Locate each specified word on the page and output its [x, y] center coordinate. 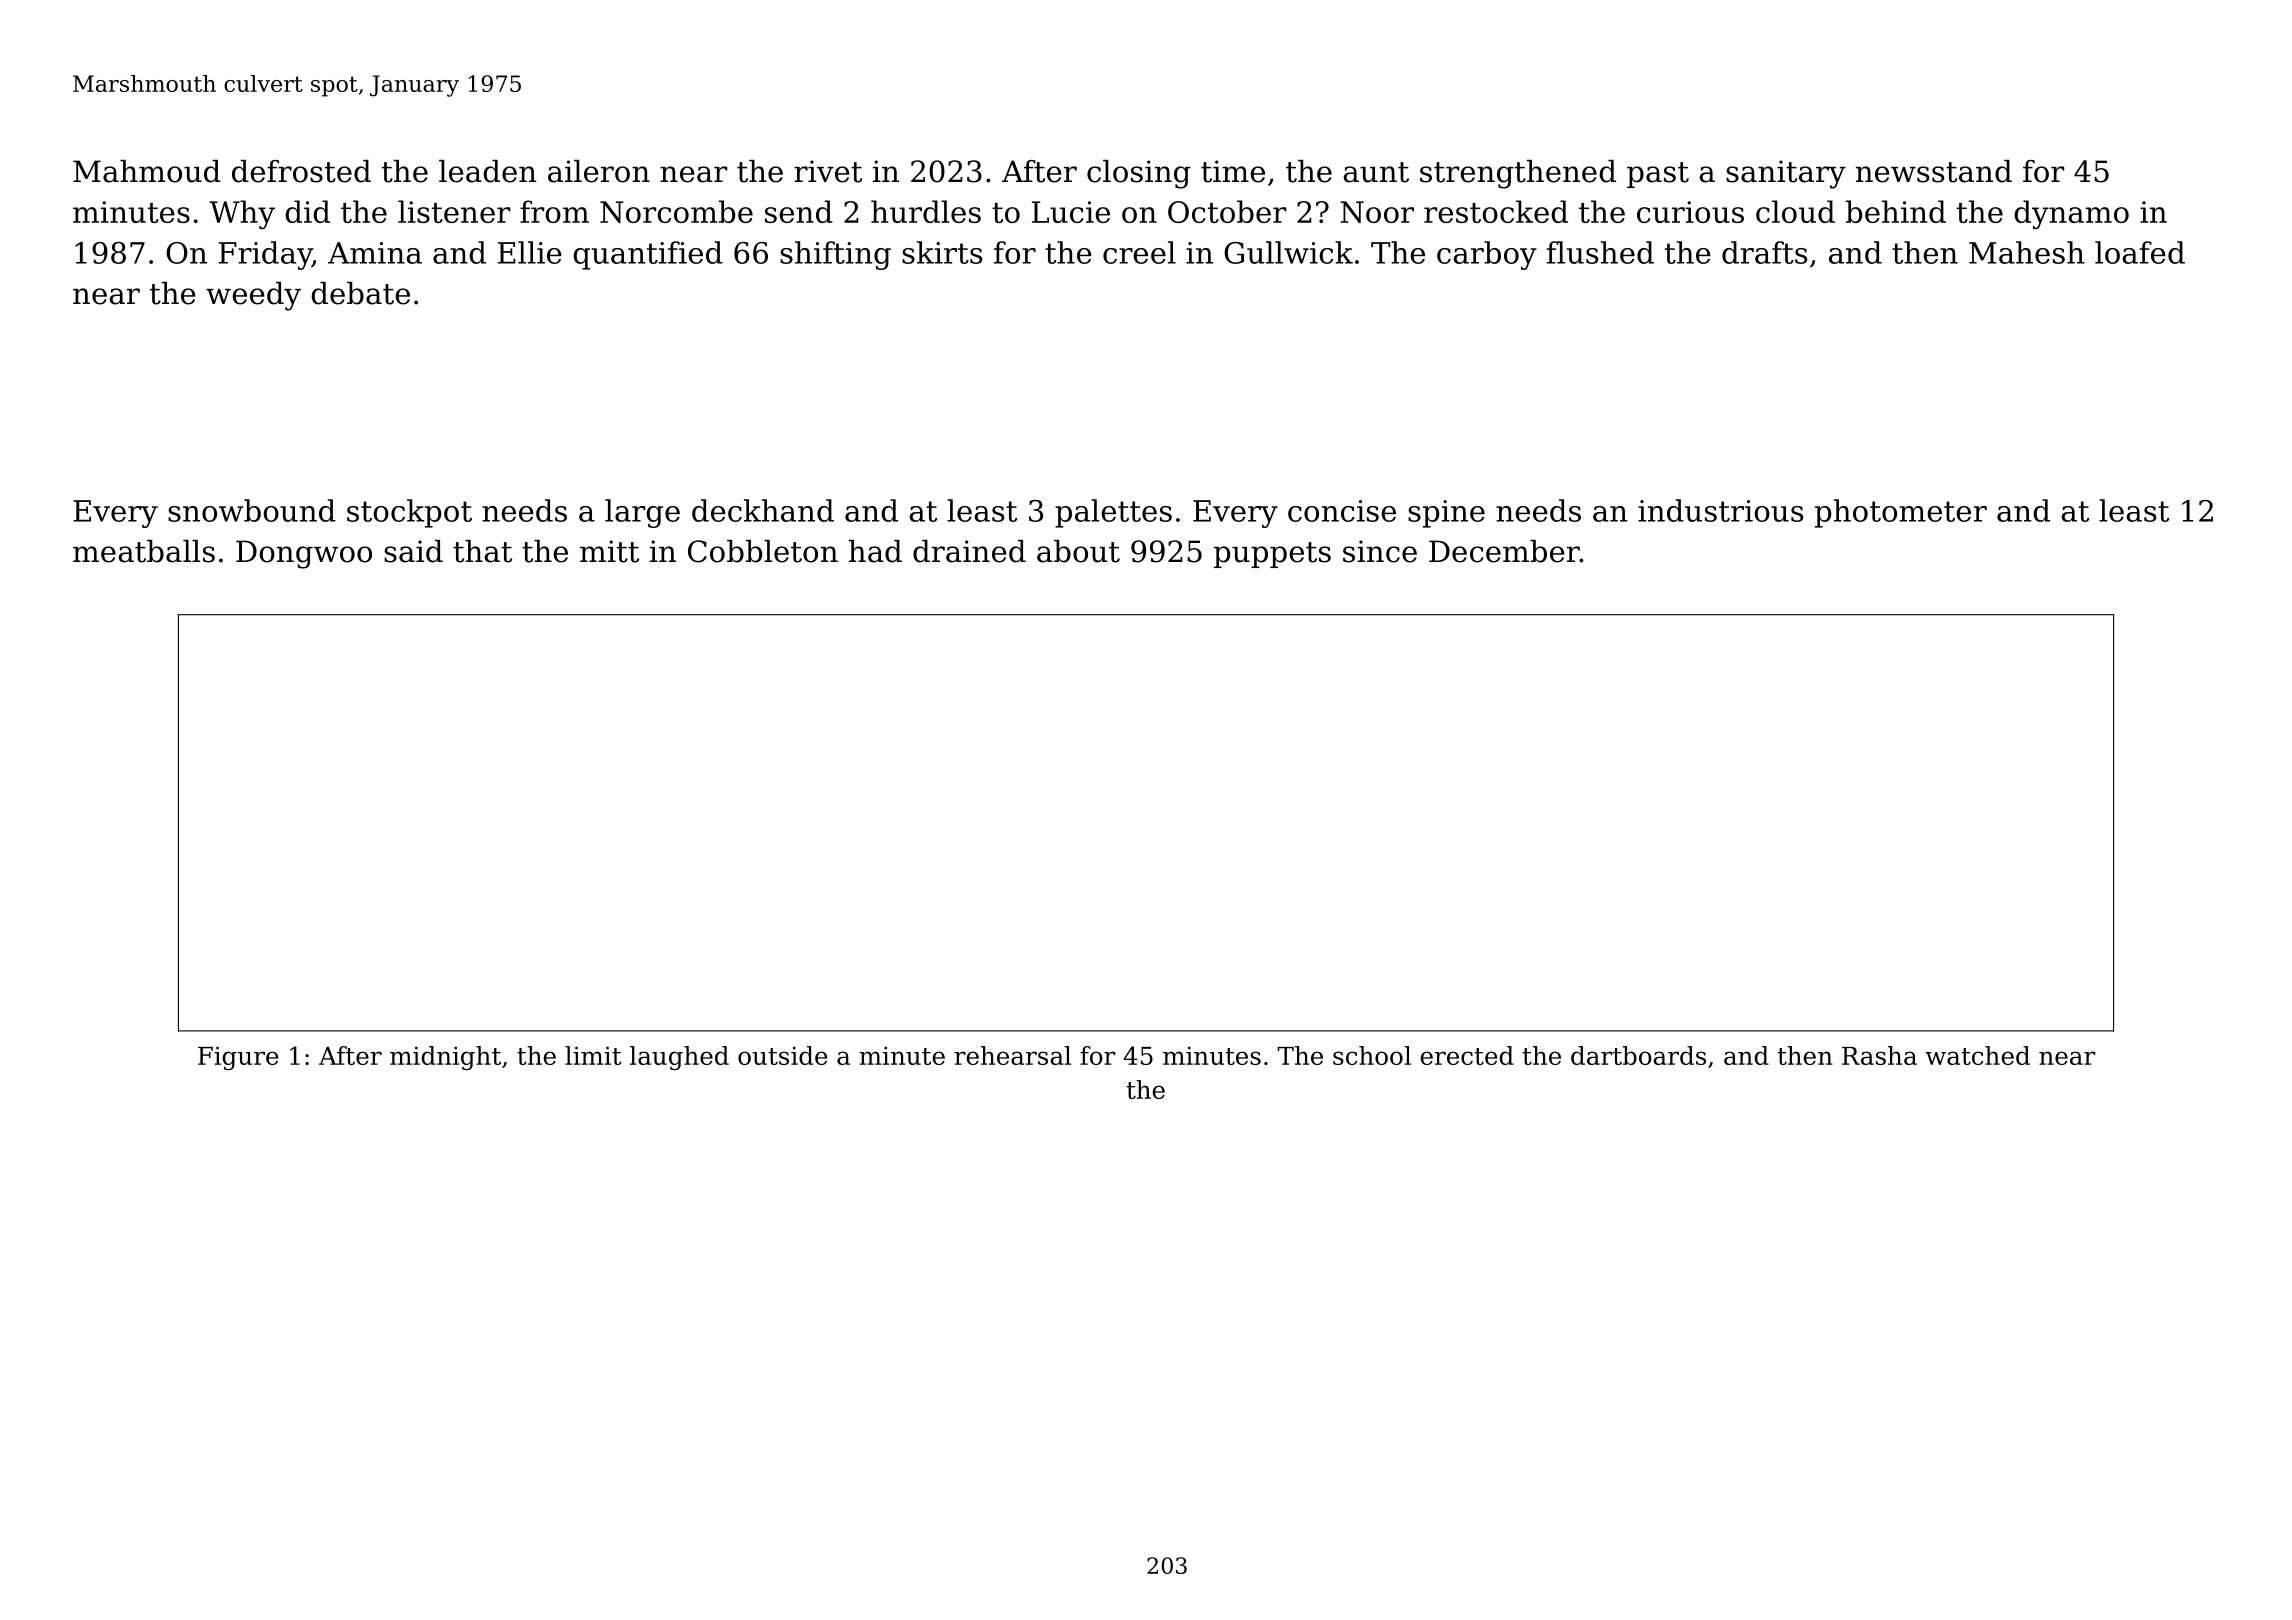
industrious [1720, 510]
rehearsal [1012, 1055]
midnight [445, 1058]
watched [1977, 1055]
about [1078, 551]
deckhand [763, 510]
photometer [1901, 513]
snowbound [252, 510]
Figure [238, 1058]
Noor [1377, 212]
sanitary [1786, 174]
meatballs [144, 551]
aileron [599, 171]
